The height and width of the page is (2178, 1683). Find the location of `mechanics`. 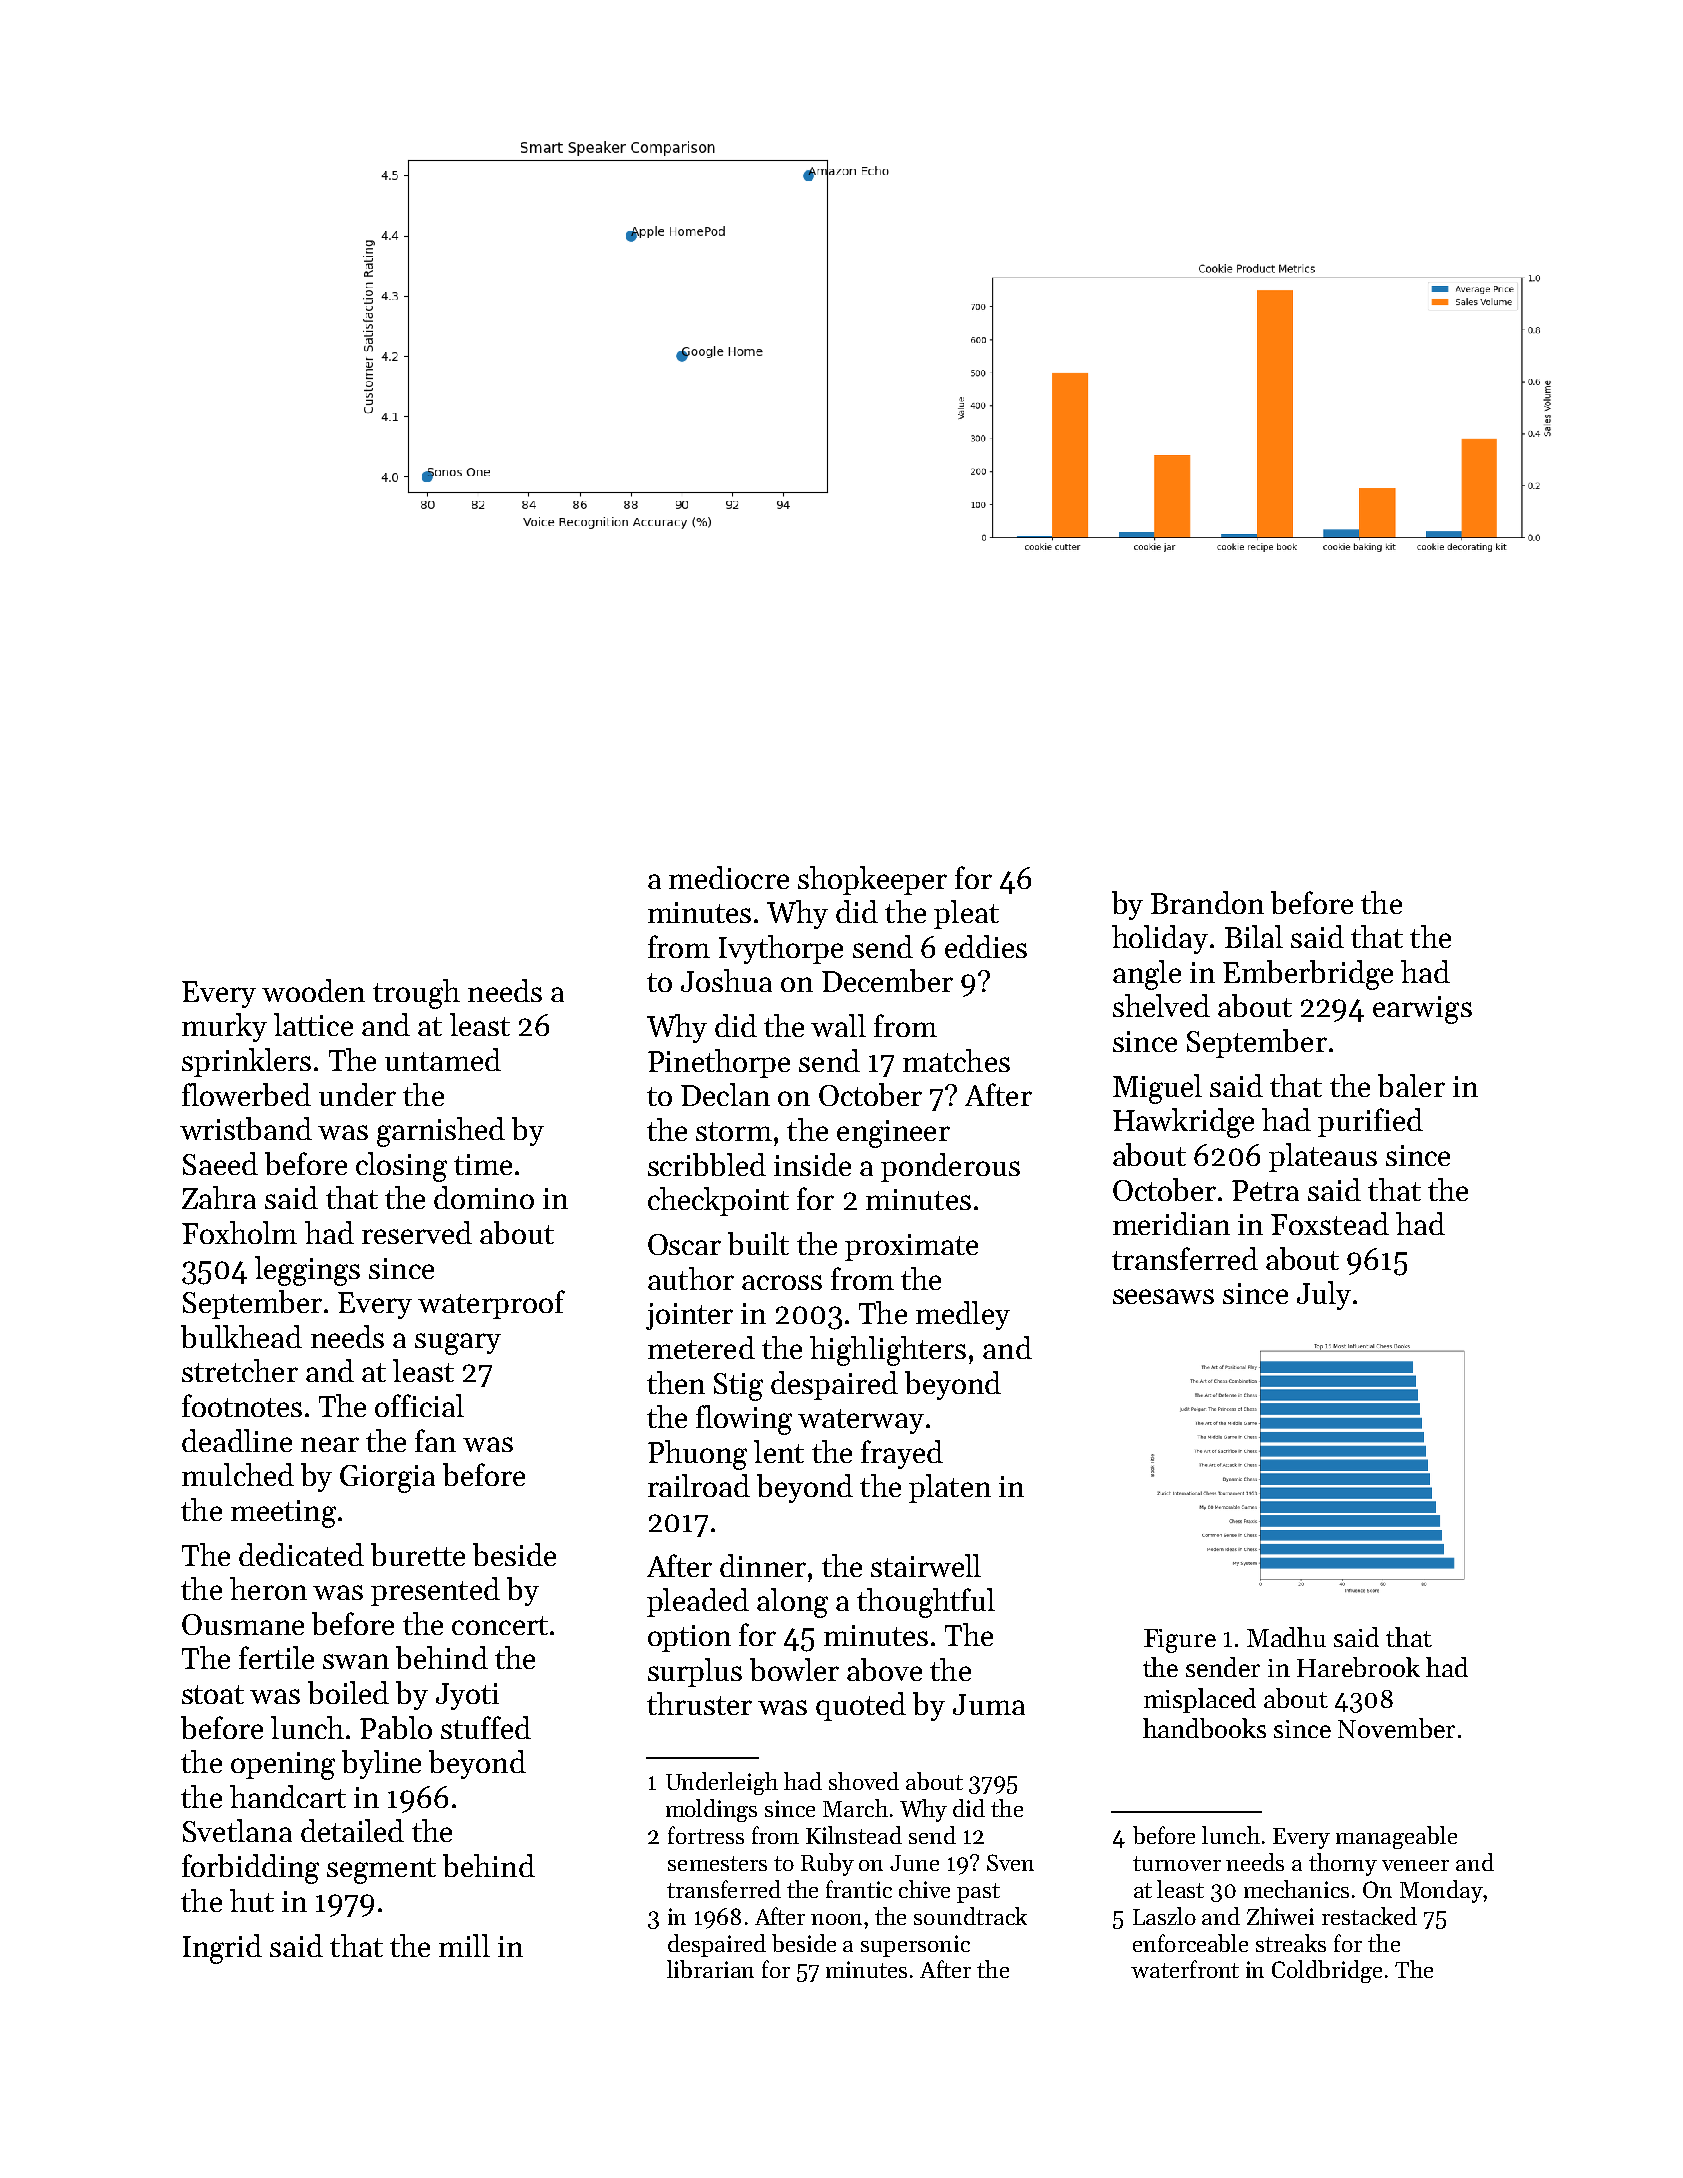

mechanics is located at coordinates (1296, 1889).
